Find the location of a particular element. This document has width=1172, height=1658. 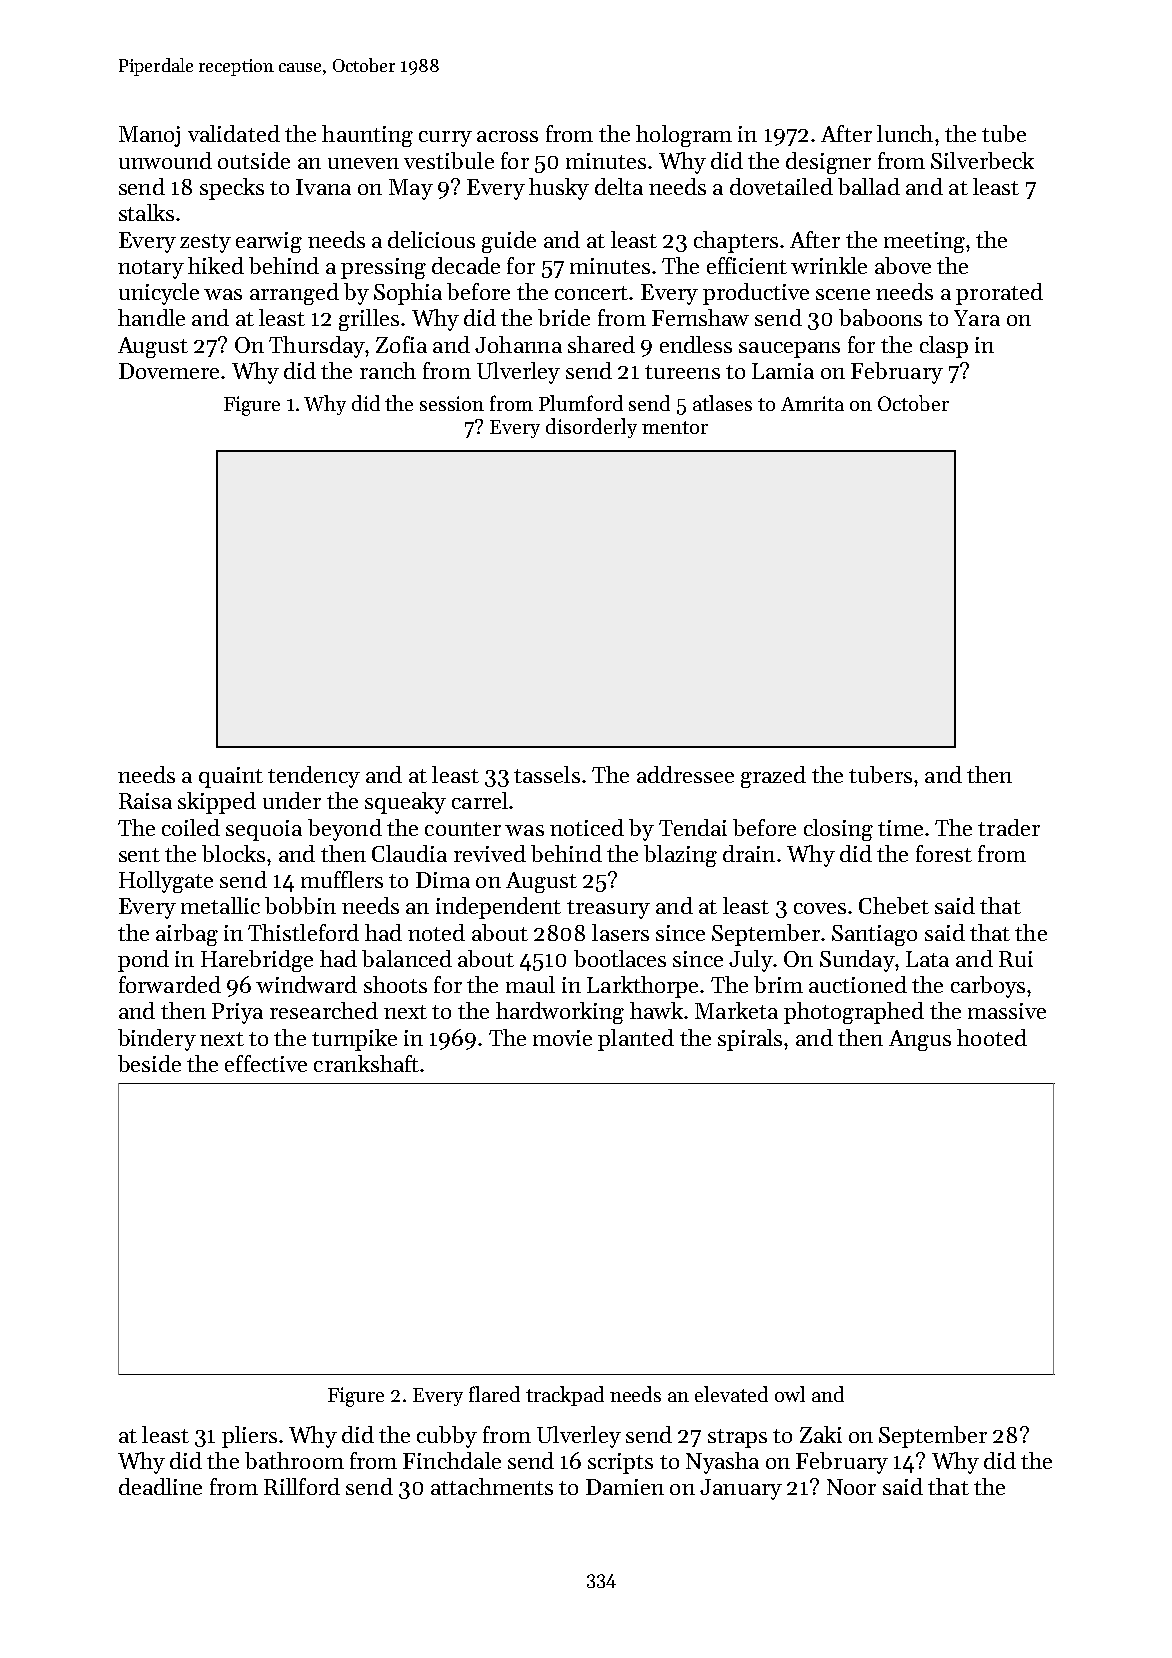

ballad is located at coordinates (869, 186).
